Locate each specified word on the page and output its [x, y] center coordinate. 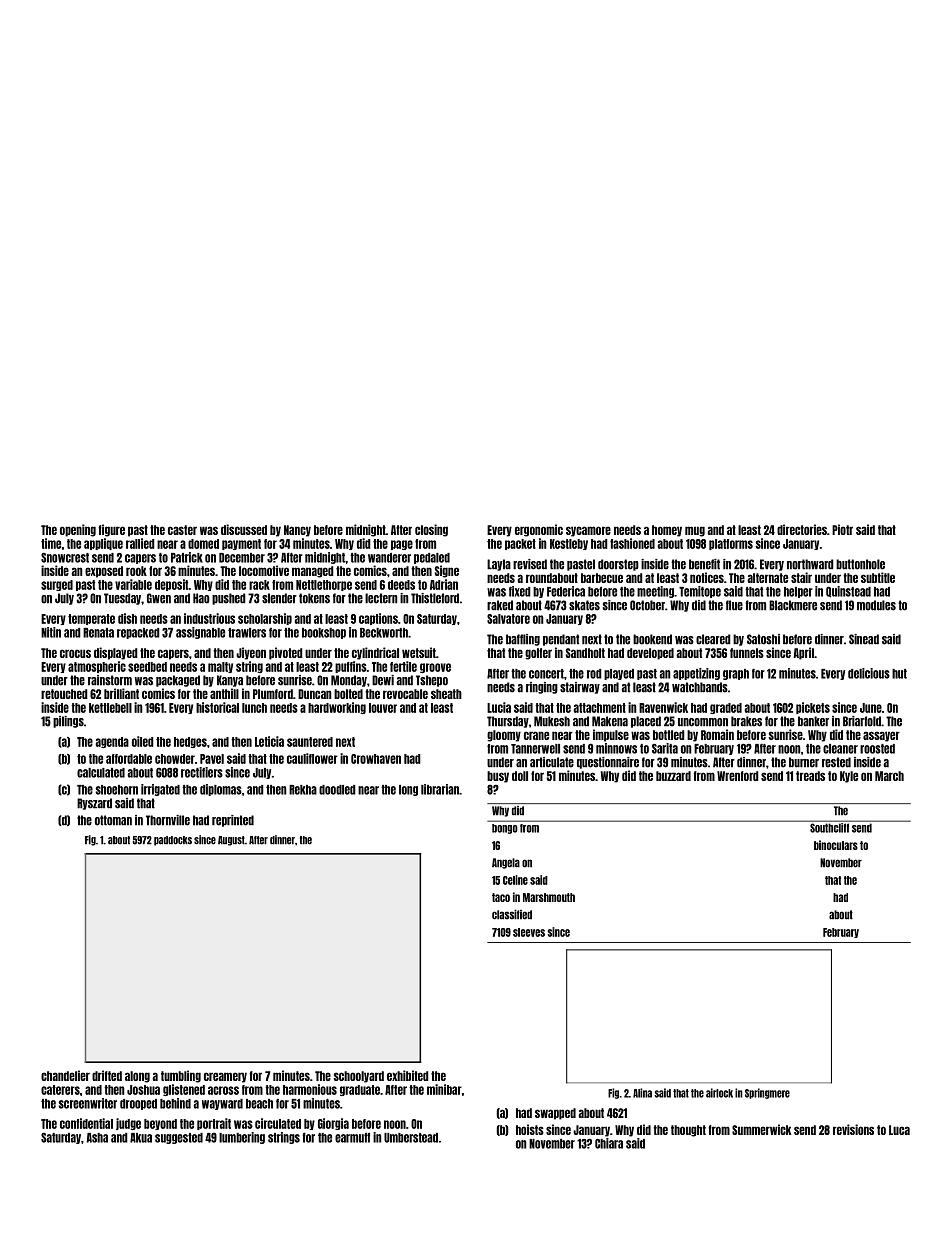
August [231, 841]
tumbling [181, 1076]
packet [520, 544]
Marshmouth [549, 897]
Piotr [842, 529]
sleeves [529, 932]
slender [279, 598]
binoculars [836, 845]
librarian [440, 789]
